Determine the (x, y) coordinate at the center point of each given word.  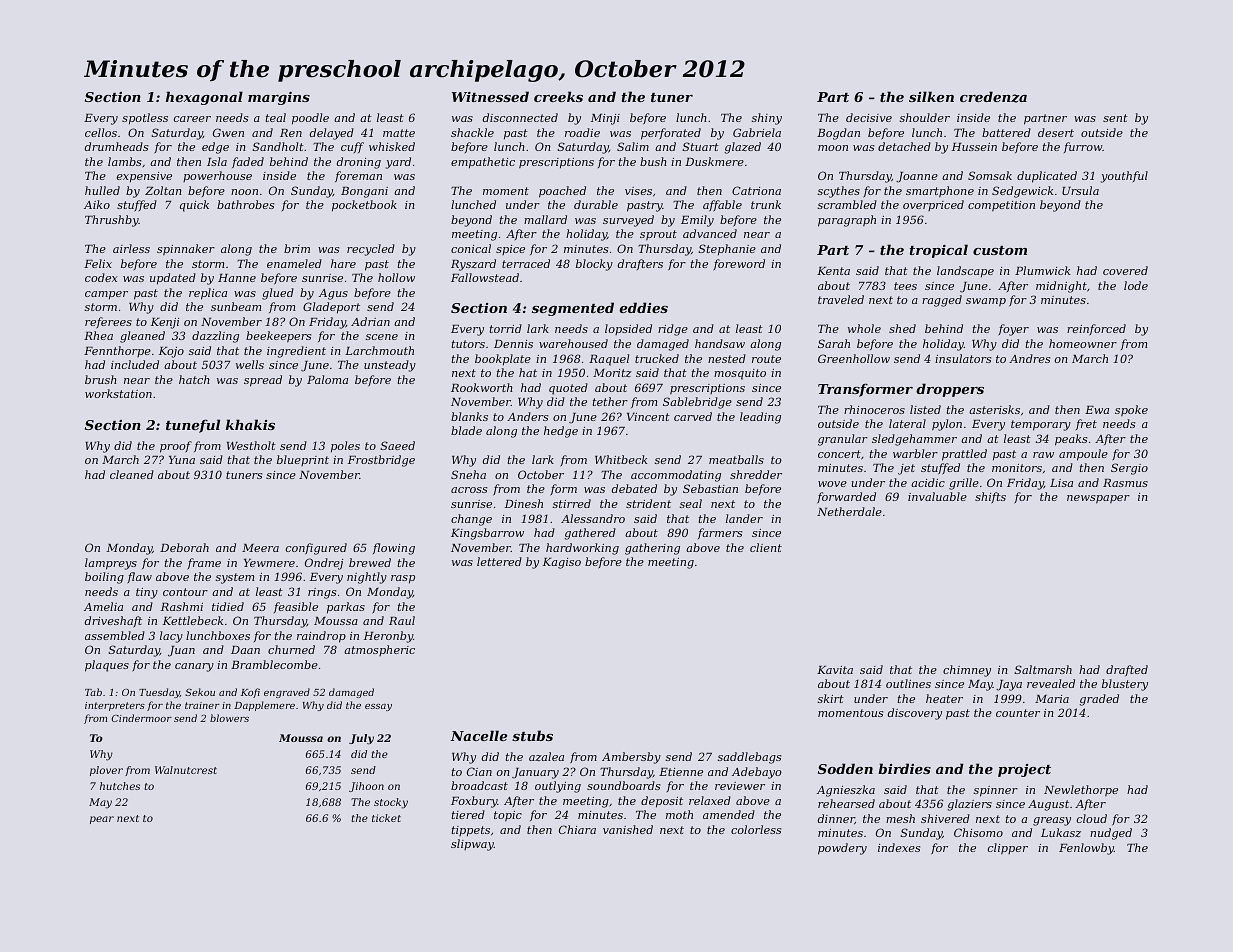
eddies (643, 307)
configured (316, 549)
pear (102, 820)
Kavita (835, 670)
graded (1099, 700)
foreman (358, 176)
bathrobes (245, 204)
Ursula (1080, 190)
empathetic (483, 163)
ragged (942, 301)
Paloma (327, 379)
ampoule (1083, 455)
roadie (582, 132)
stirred (572, 503)
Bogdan (838, 134)
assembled (115, 635)
